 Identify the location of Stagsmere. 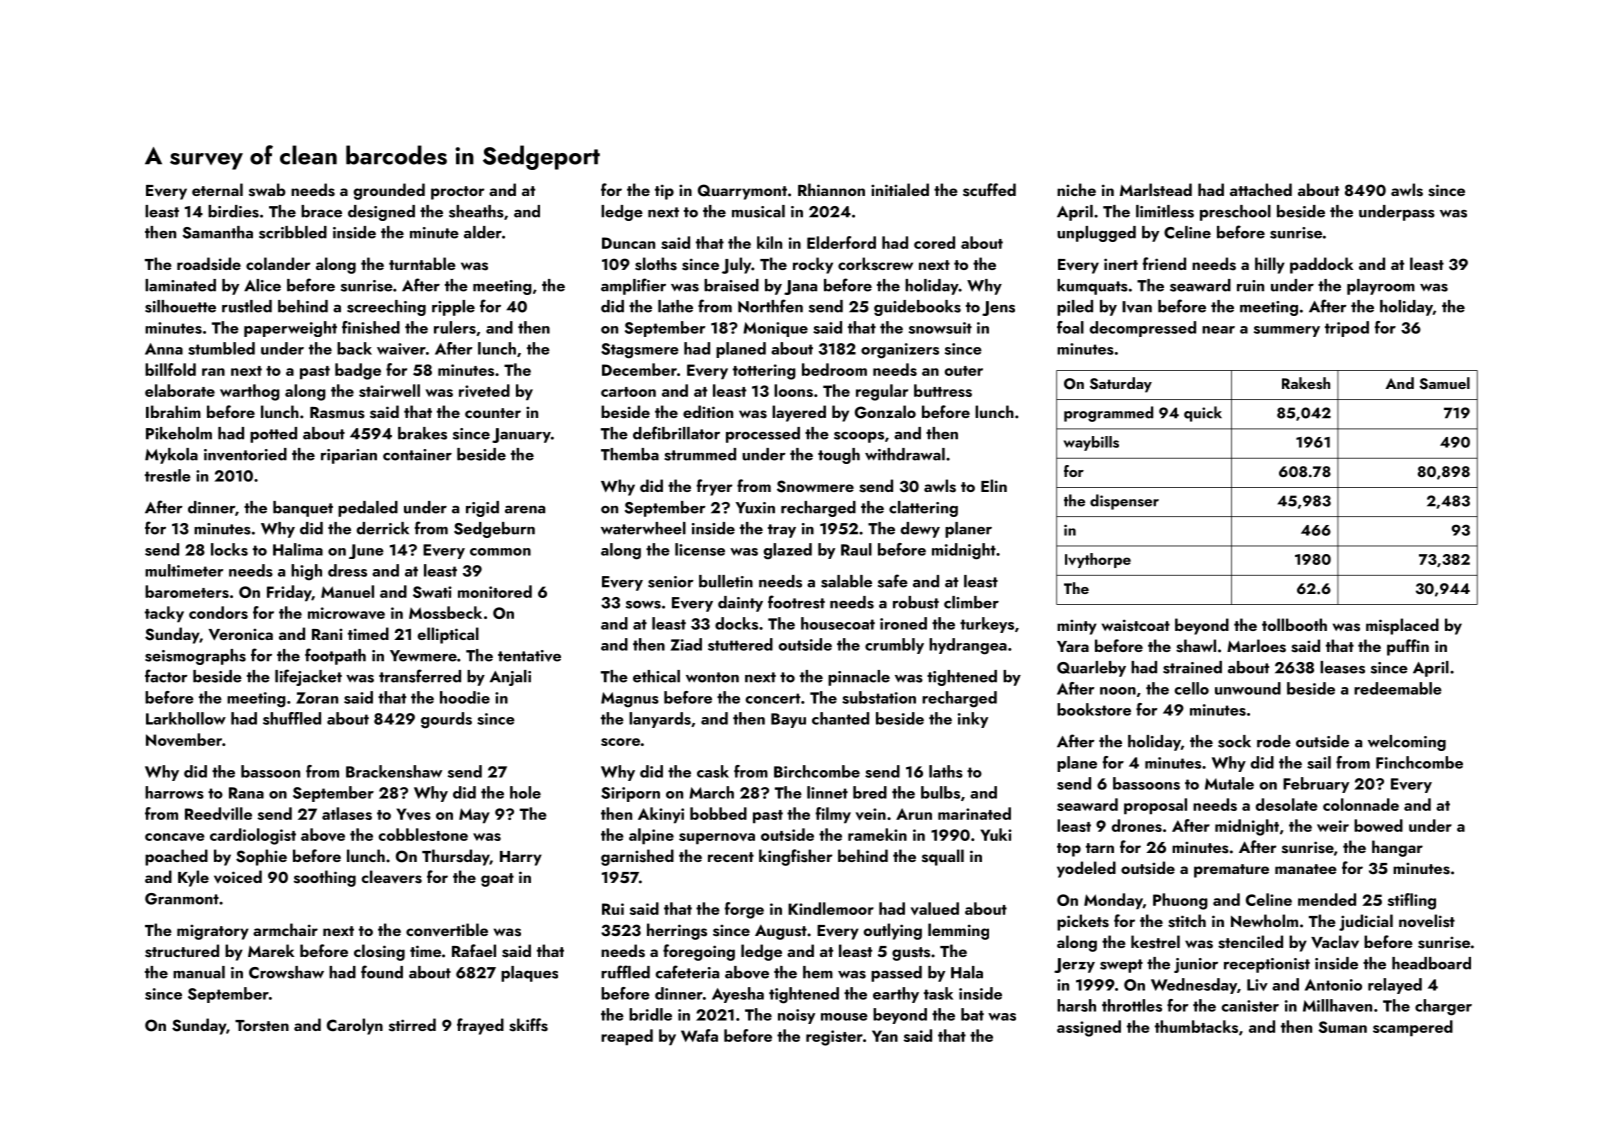
(640, 351).
